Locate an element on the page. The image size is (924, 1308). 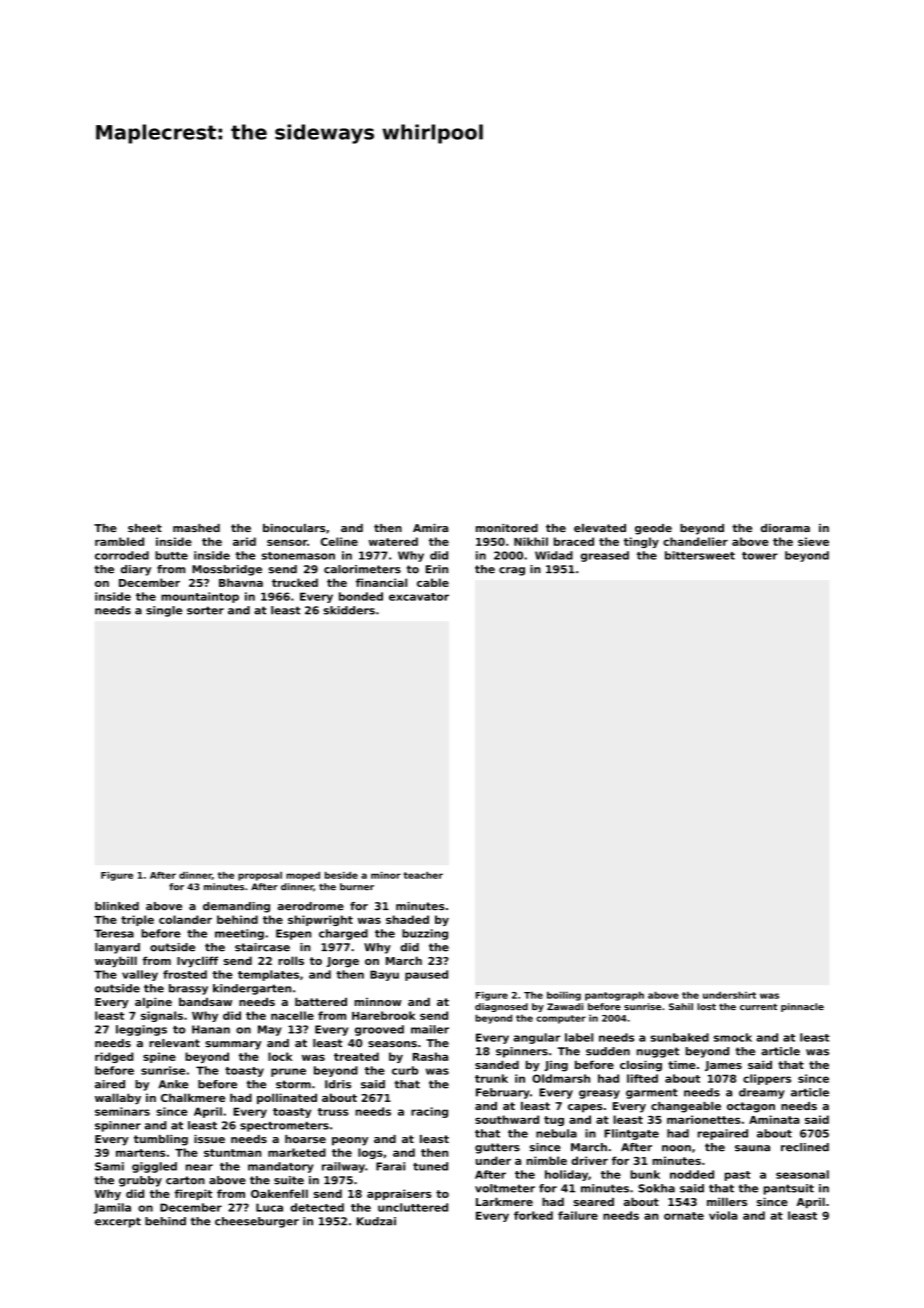
Kudzai is located at coordinates (376, 1221).
